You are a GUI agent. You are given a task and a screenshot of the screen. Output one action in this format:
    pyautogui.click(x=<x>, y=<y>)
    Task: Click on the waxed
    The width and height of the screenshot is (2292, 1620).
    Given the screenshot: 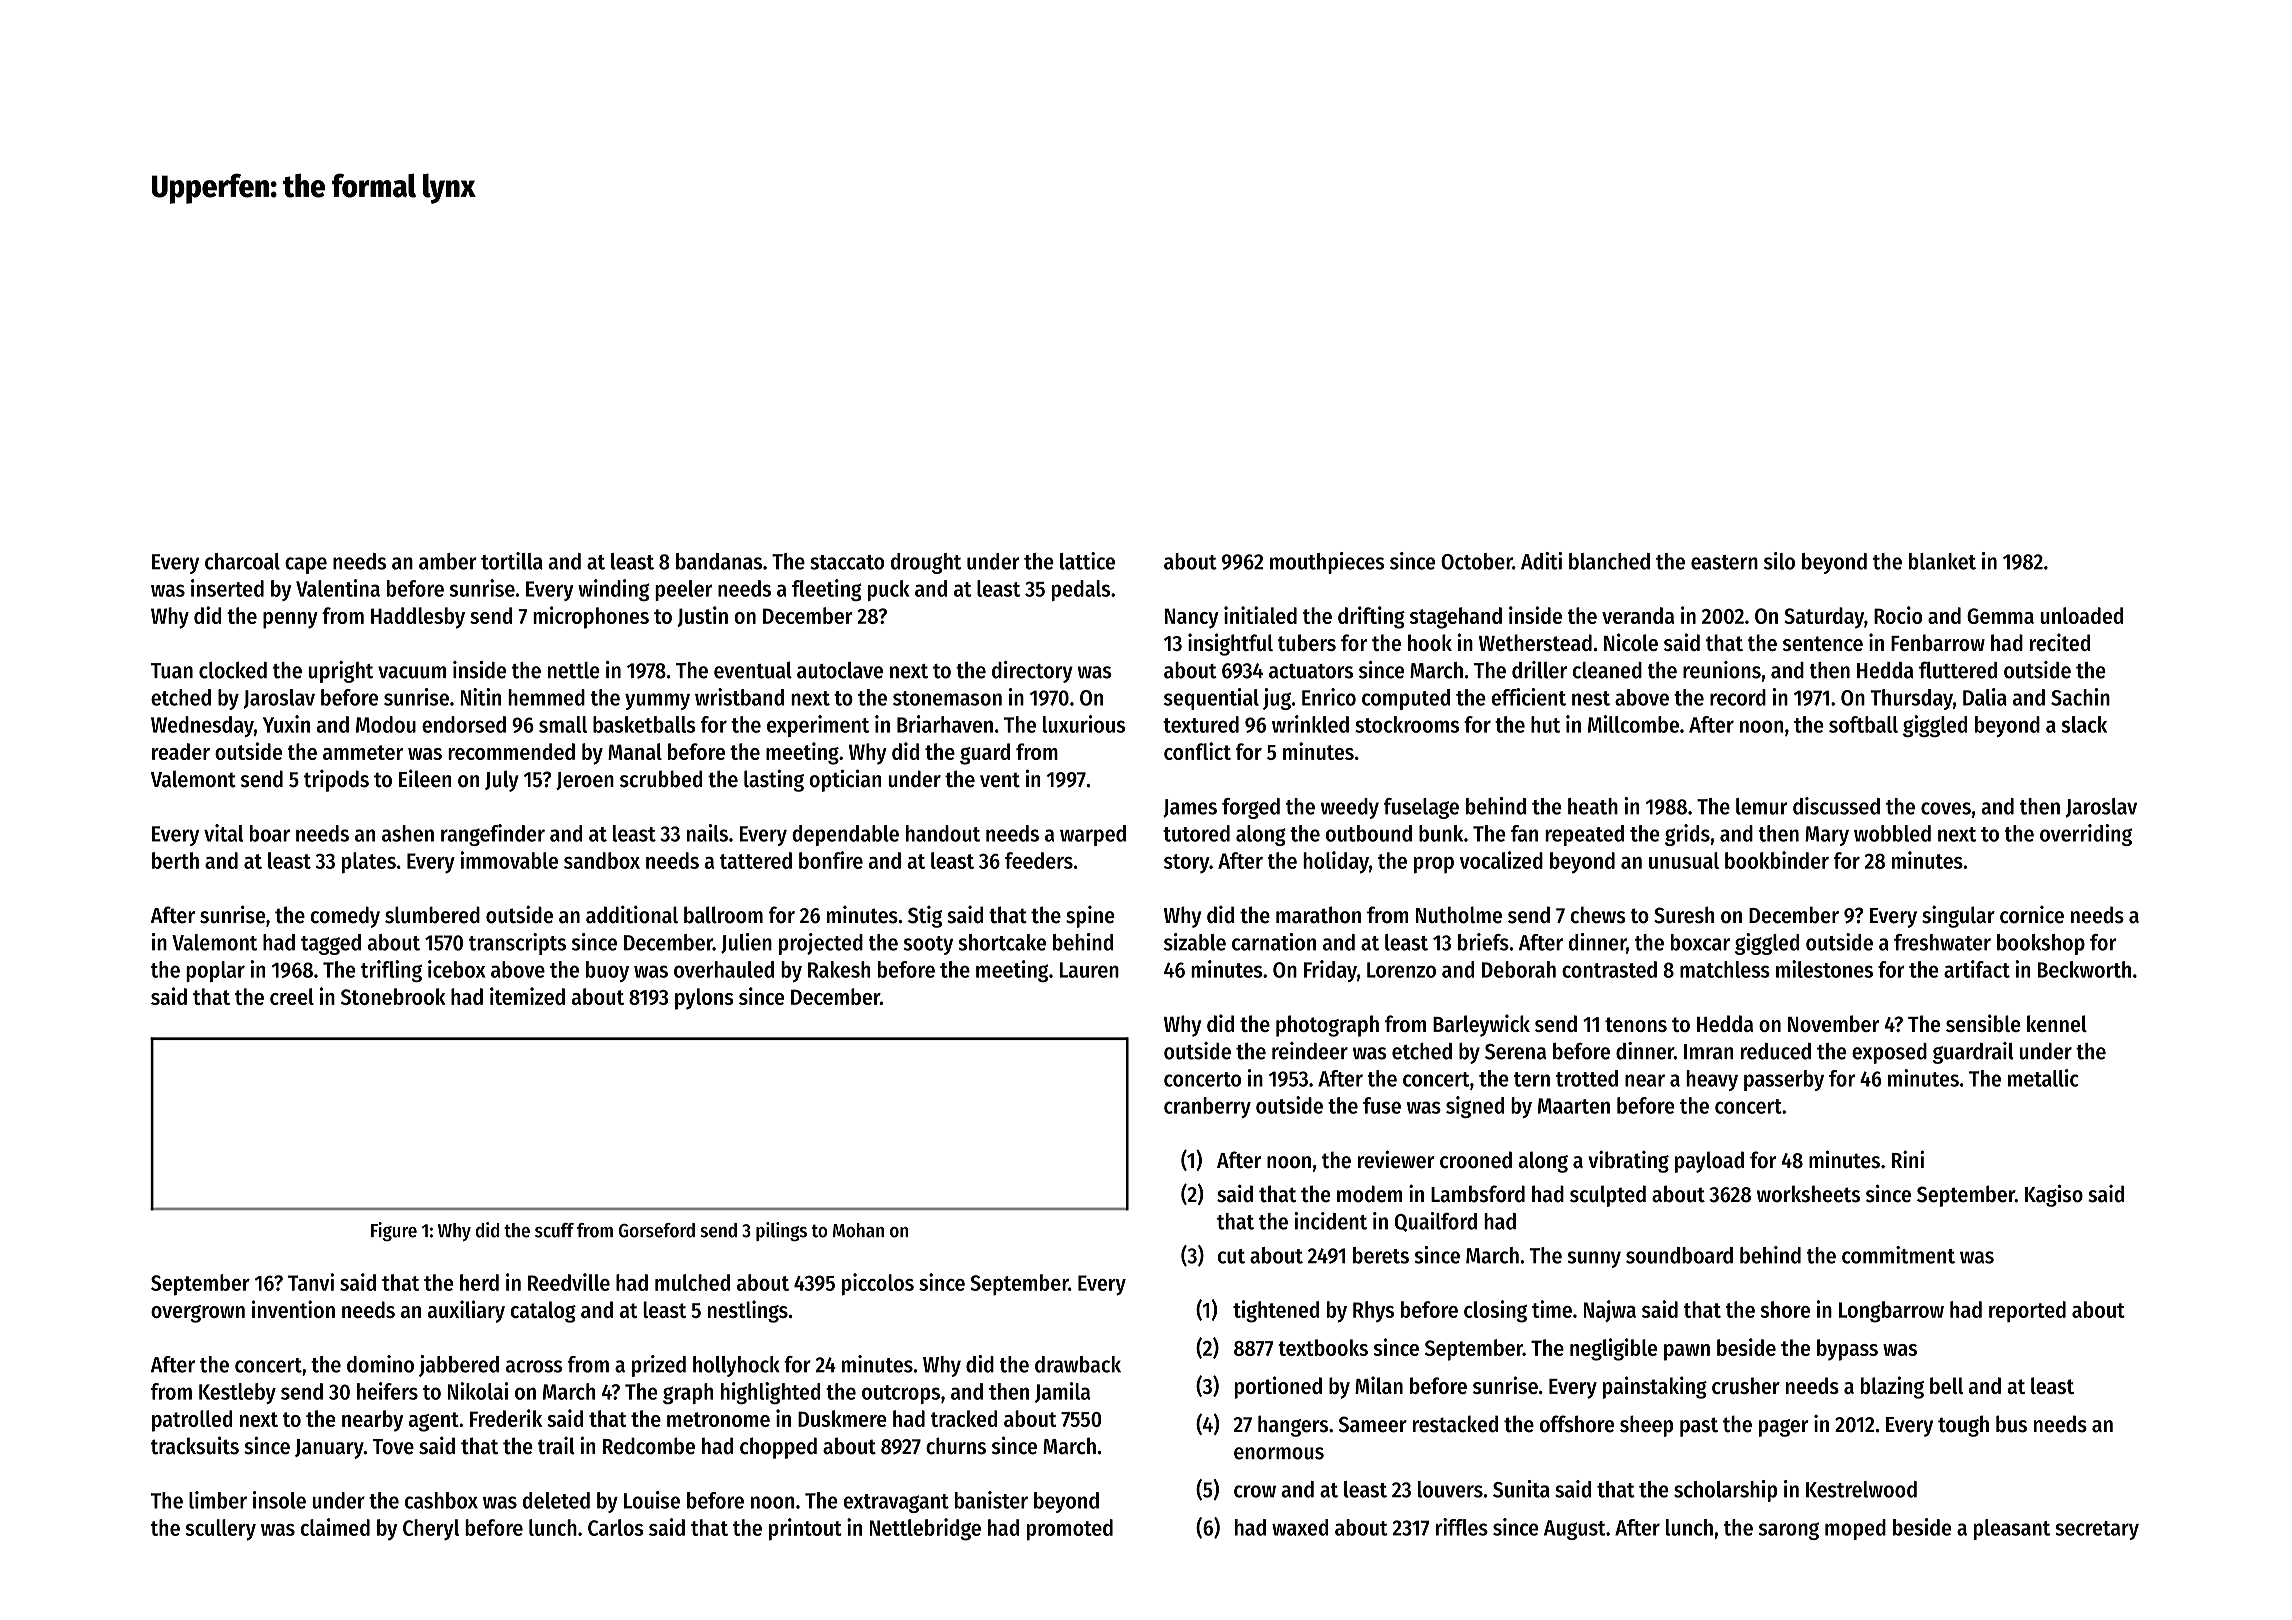 What is the action you would take?
    pyautogui.click(x=1300, y=1527)
